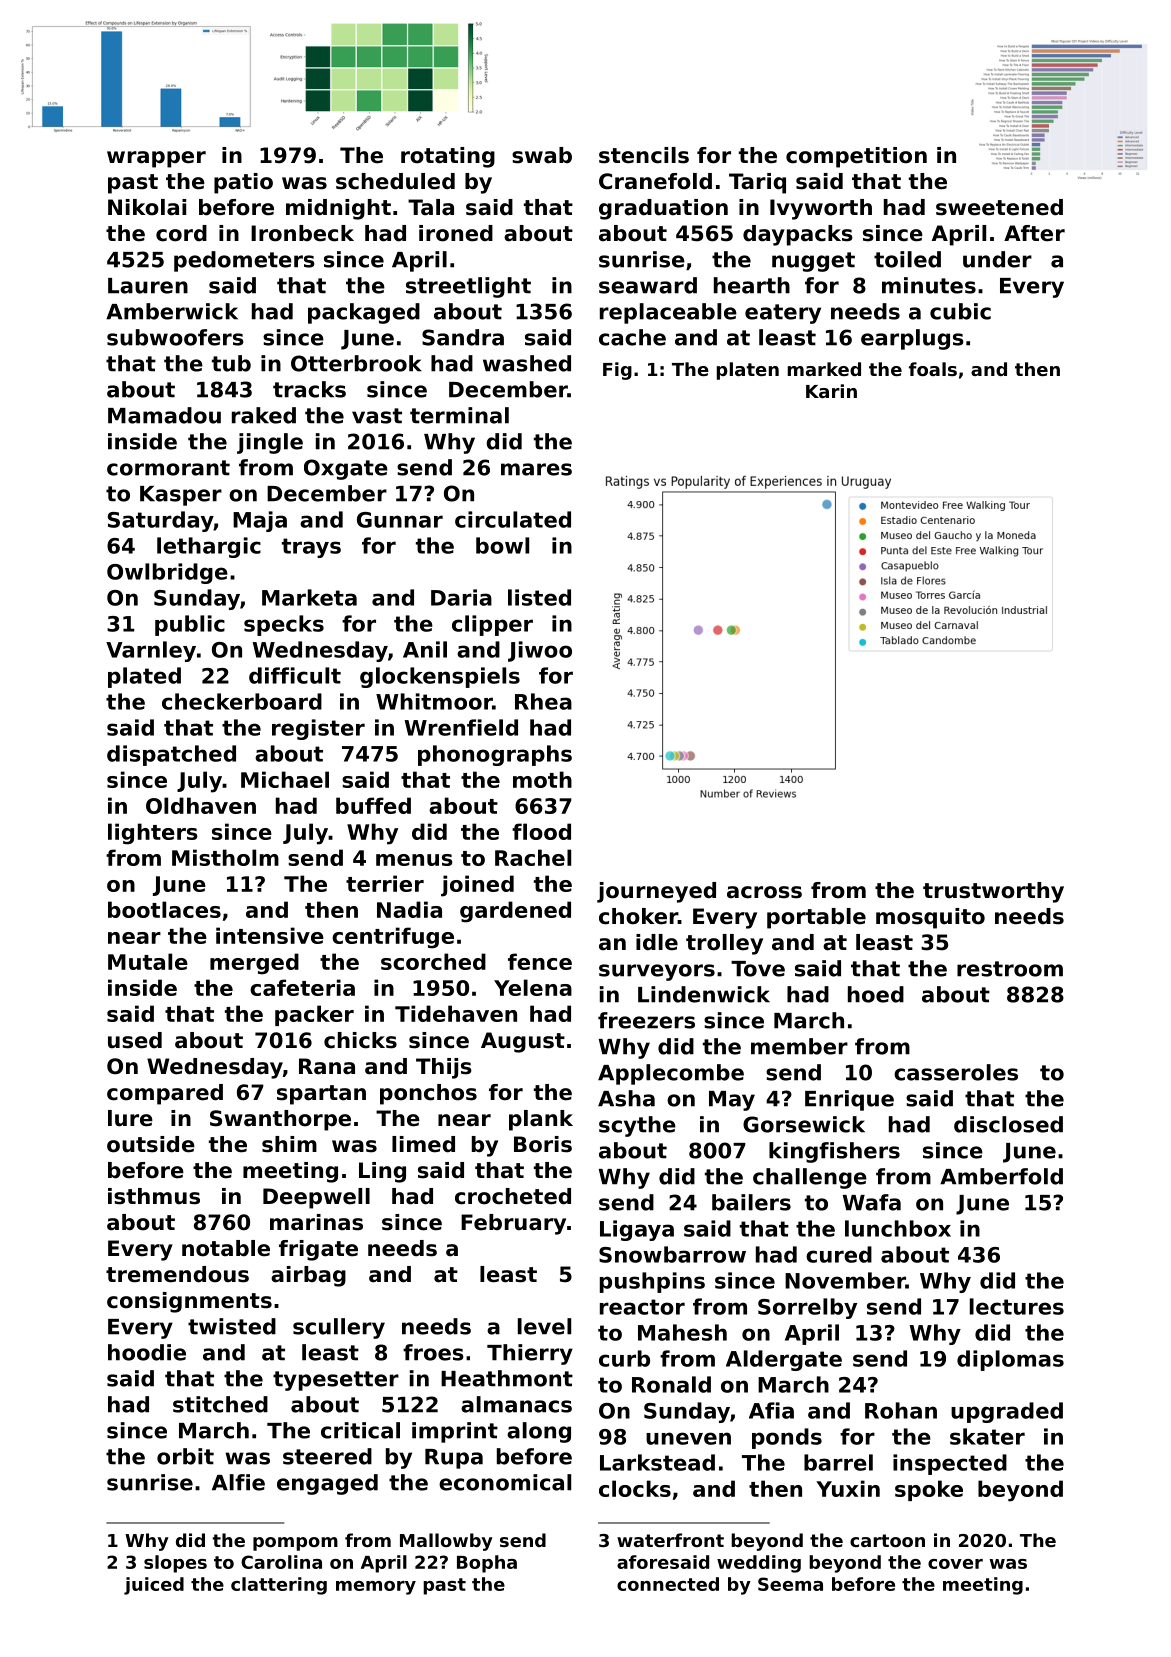 The width and height of the screenshot is (1171, 1657). What do you see at coordinates (813, 262) in the screenshot?
I see `nugget` at bounding box center [813, 262].
